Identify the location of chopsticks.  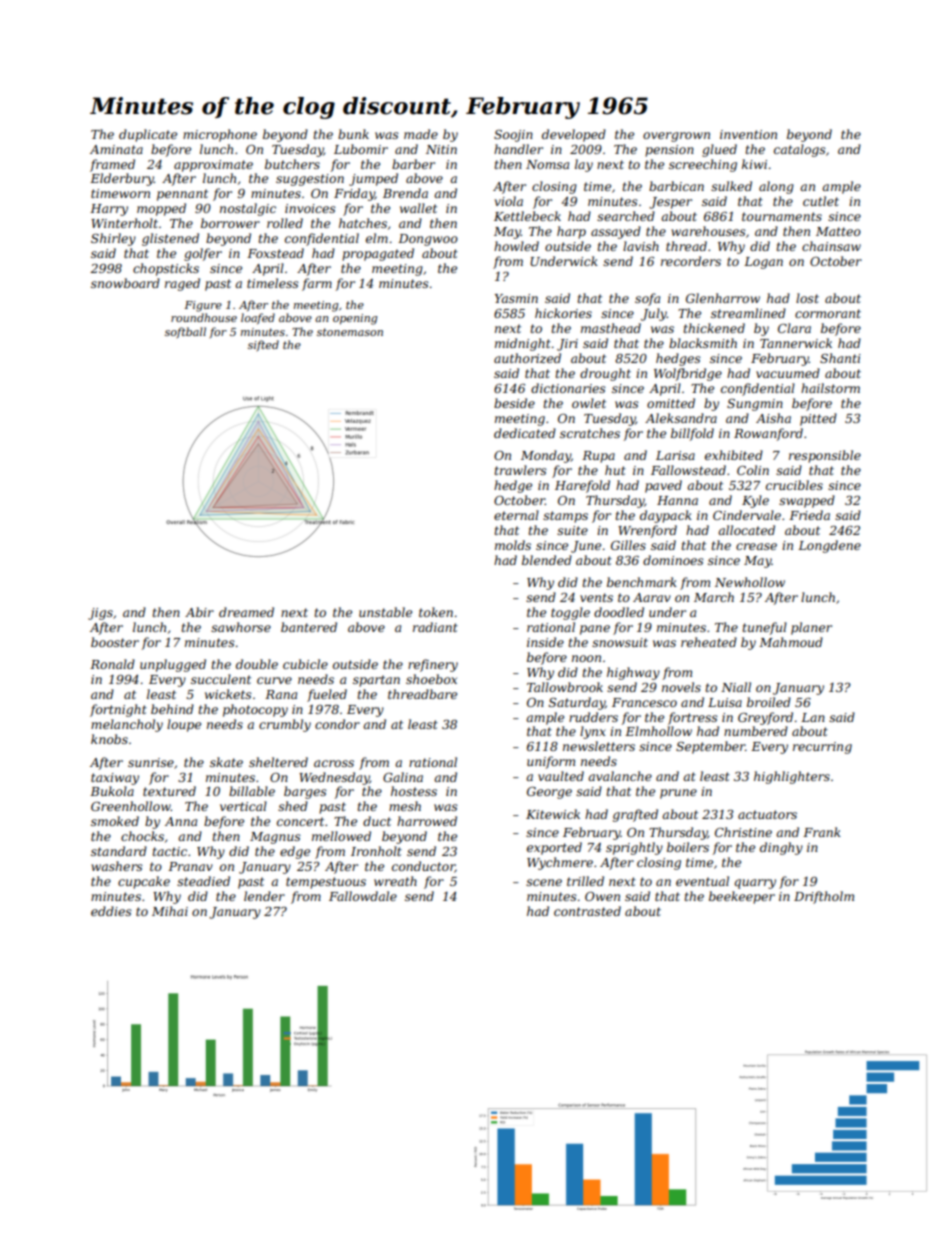
(166, 269).
